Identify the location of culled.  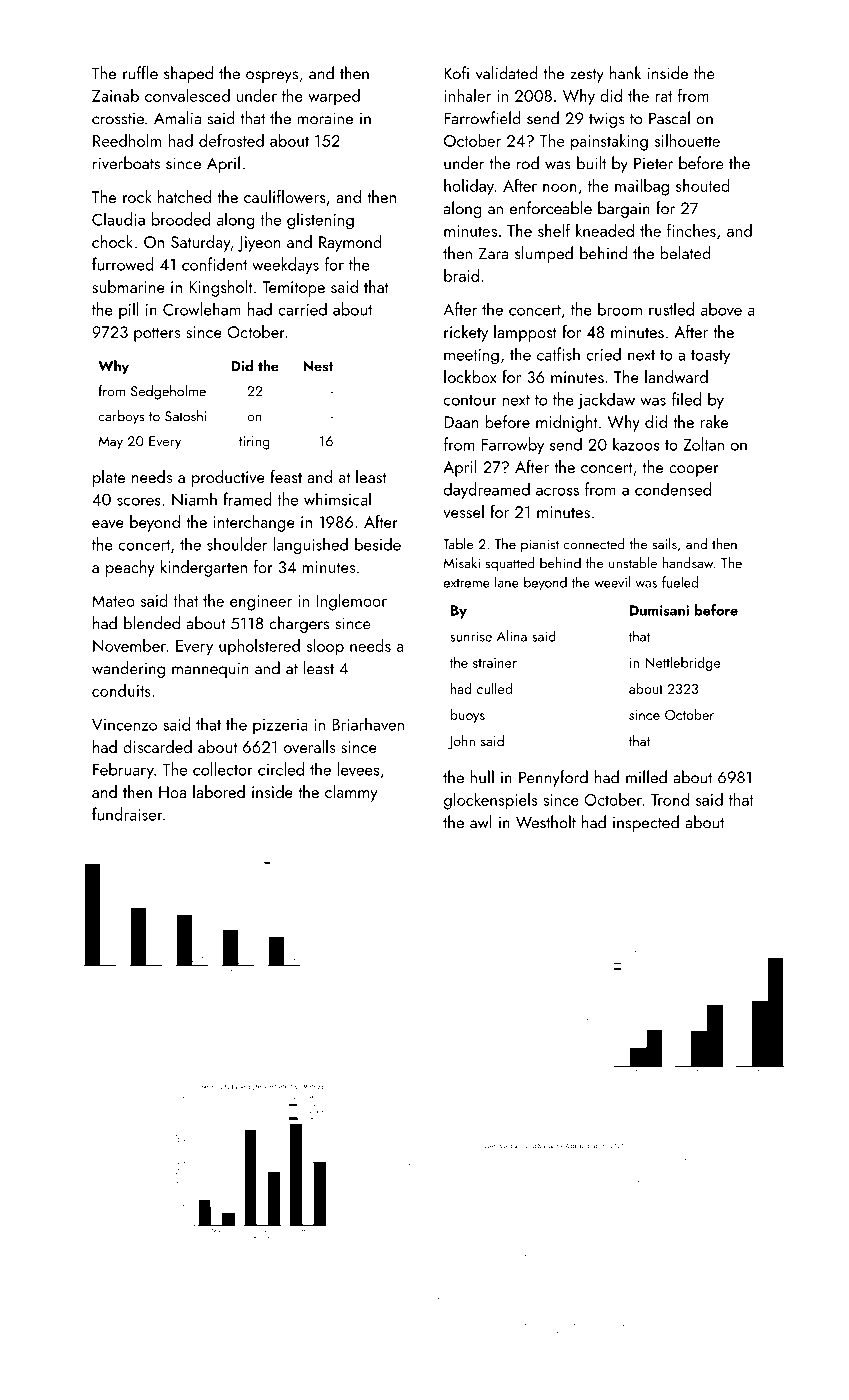
(494, 688).
